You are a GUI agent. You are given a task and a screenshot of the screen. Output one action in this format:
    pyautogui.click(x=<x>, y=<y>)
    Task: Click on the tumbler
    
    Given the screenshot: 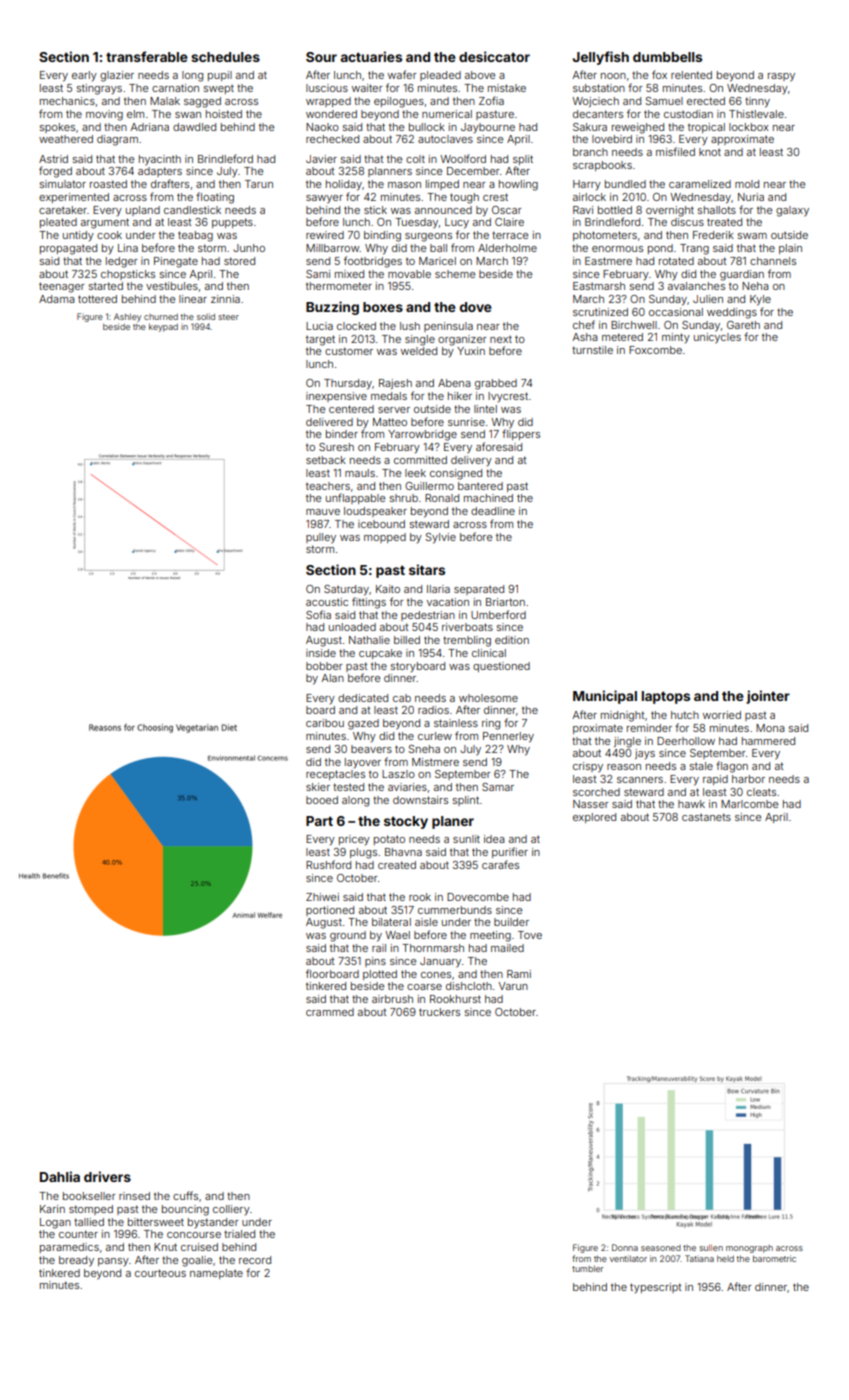 What is the action you would take?
    pyautogui.click(x=587, y=1268)
